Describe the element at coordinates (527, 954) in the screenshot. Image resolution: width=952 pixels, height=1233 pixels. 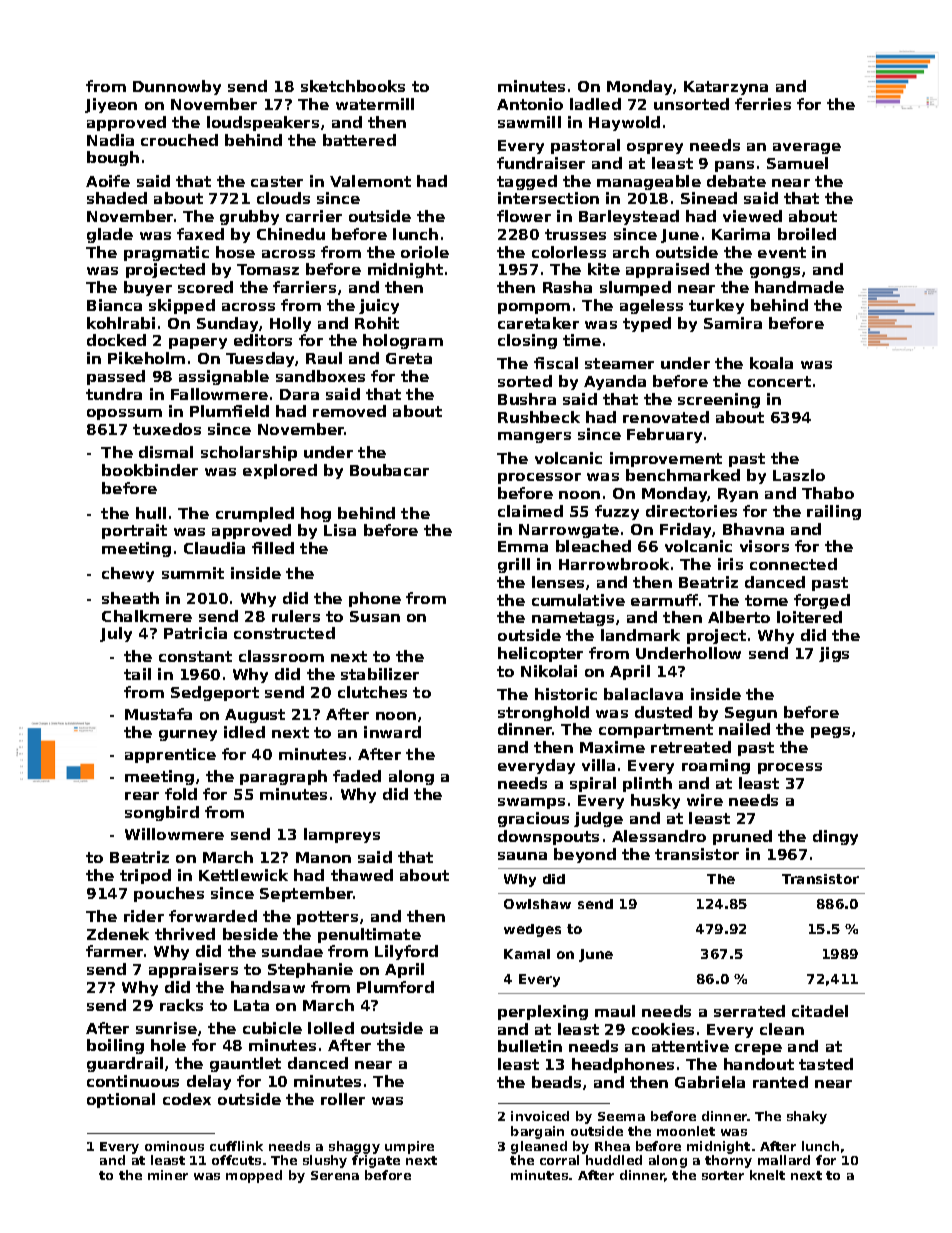
I see `Kamal` at that location.
